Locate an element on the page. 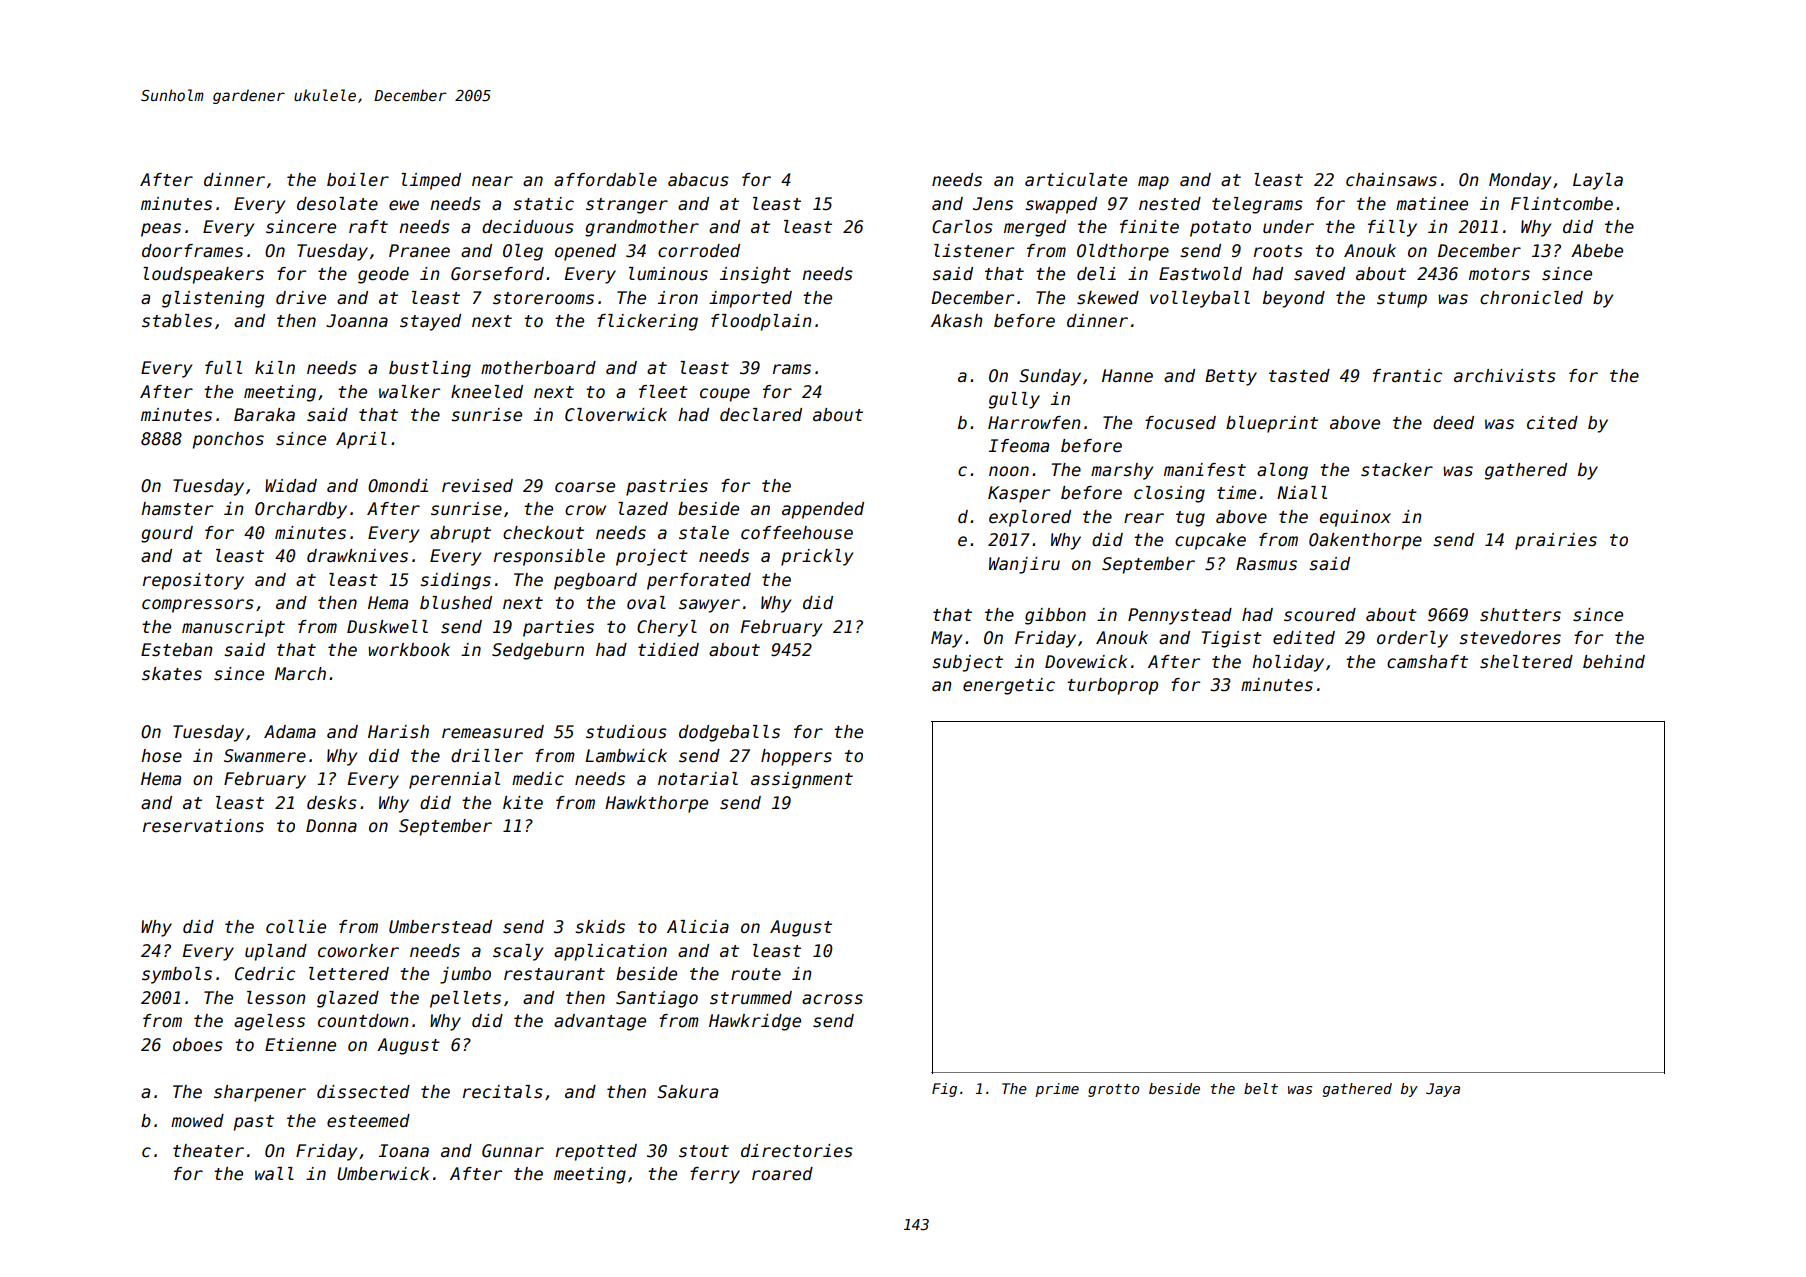  motherboard is located at coordinates (538, 368).
